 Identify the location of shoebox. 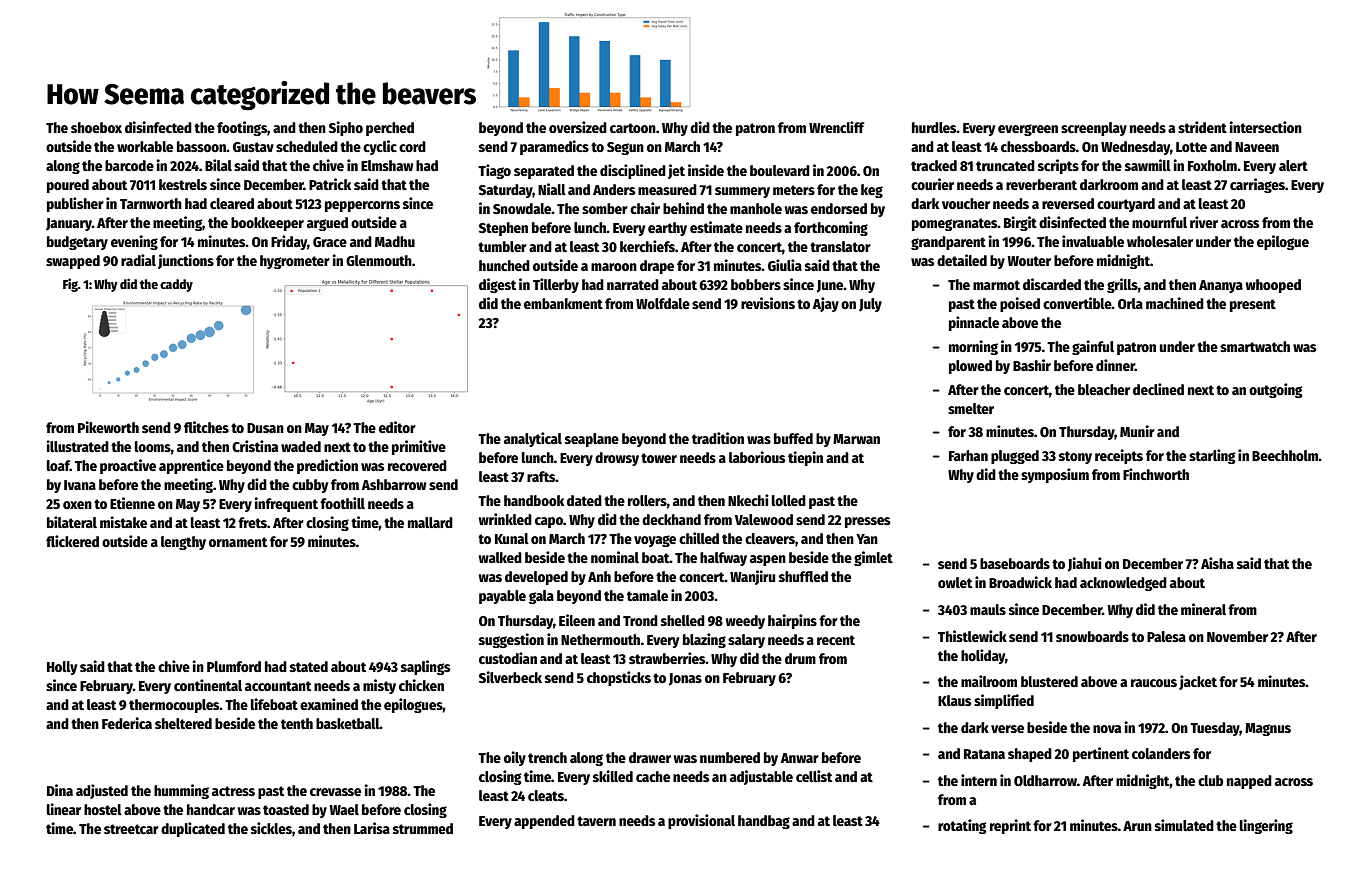
(96, 127).
